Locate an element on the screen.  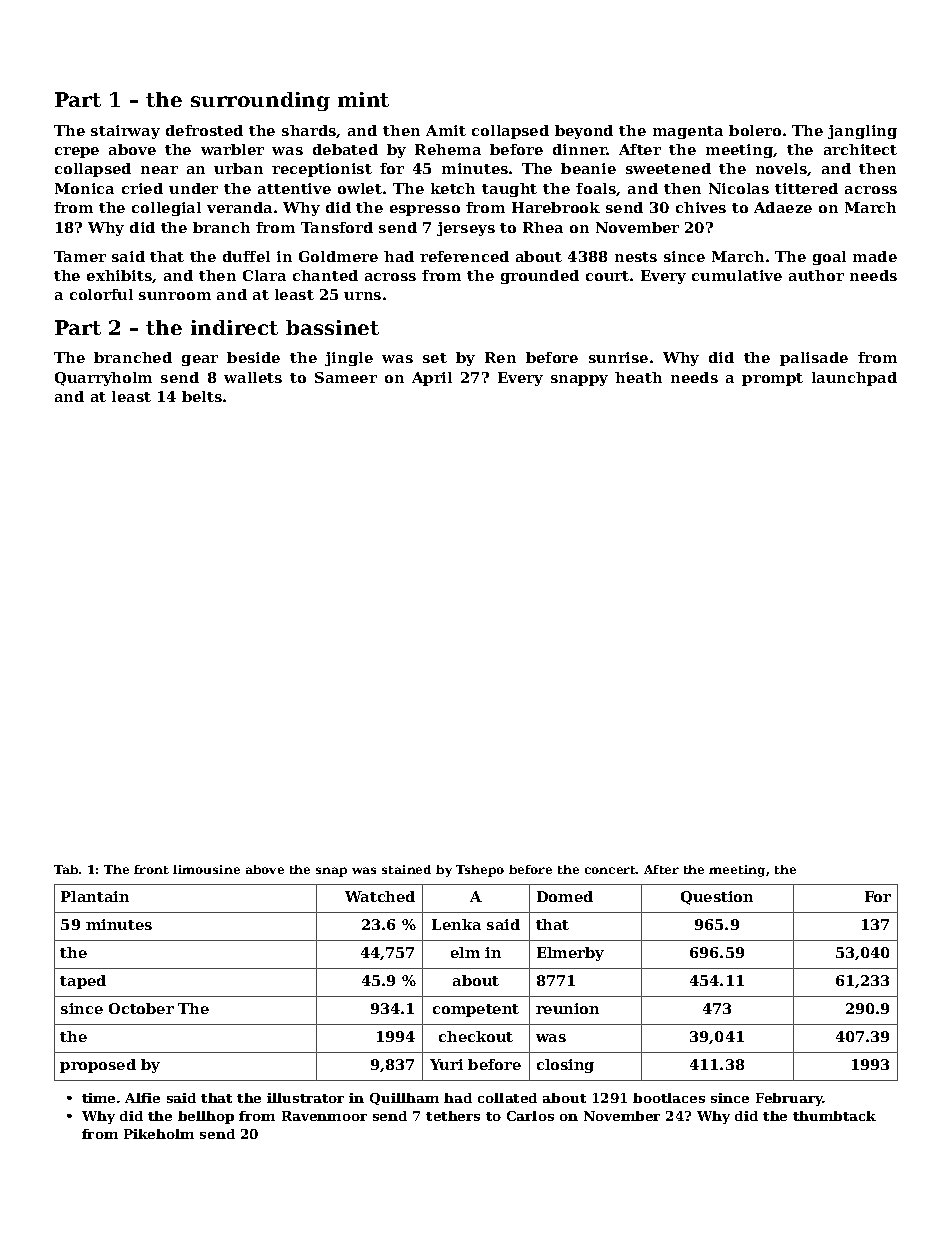
Tshepo is located at coordinates (480, 871).
